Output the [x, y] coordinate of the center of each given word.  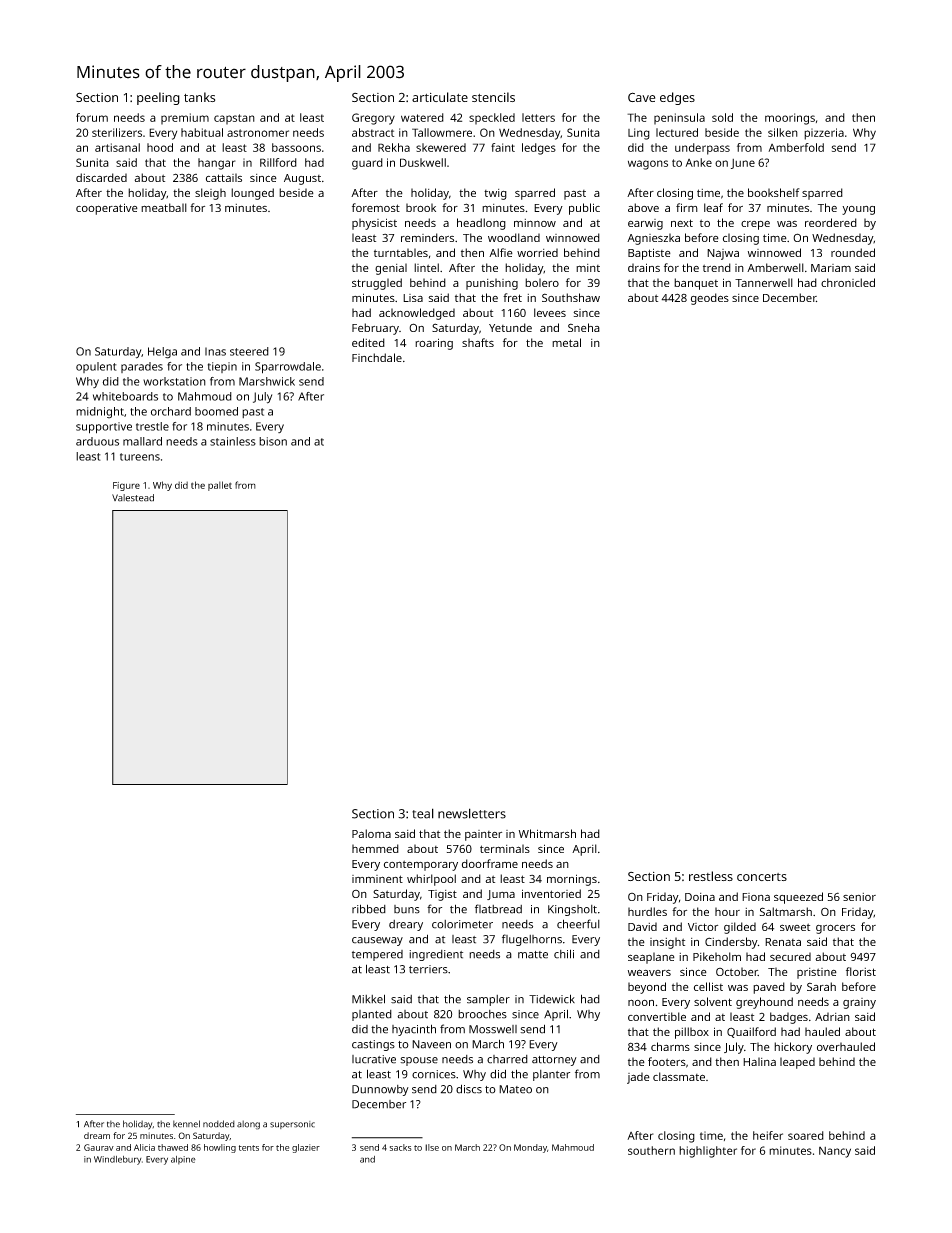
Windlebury [117, 1160]
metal [566, 342]
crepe [755, 225]
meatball [164, 207]
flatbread [498, 909]
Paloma [371, 833]
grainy [859, 1003]
